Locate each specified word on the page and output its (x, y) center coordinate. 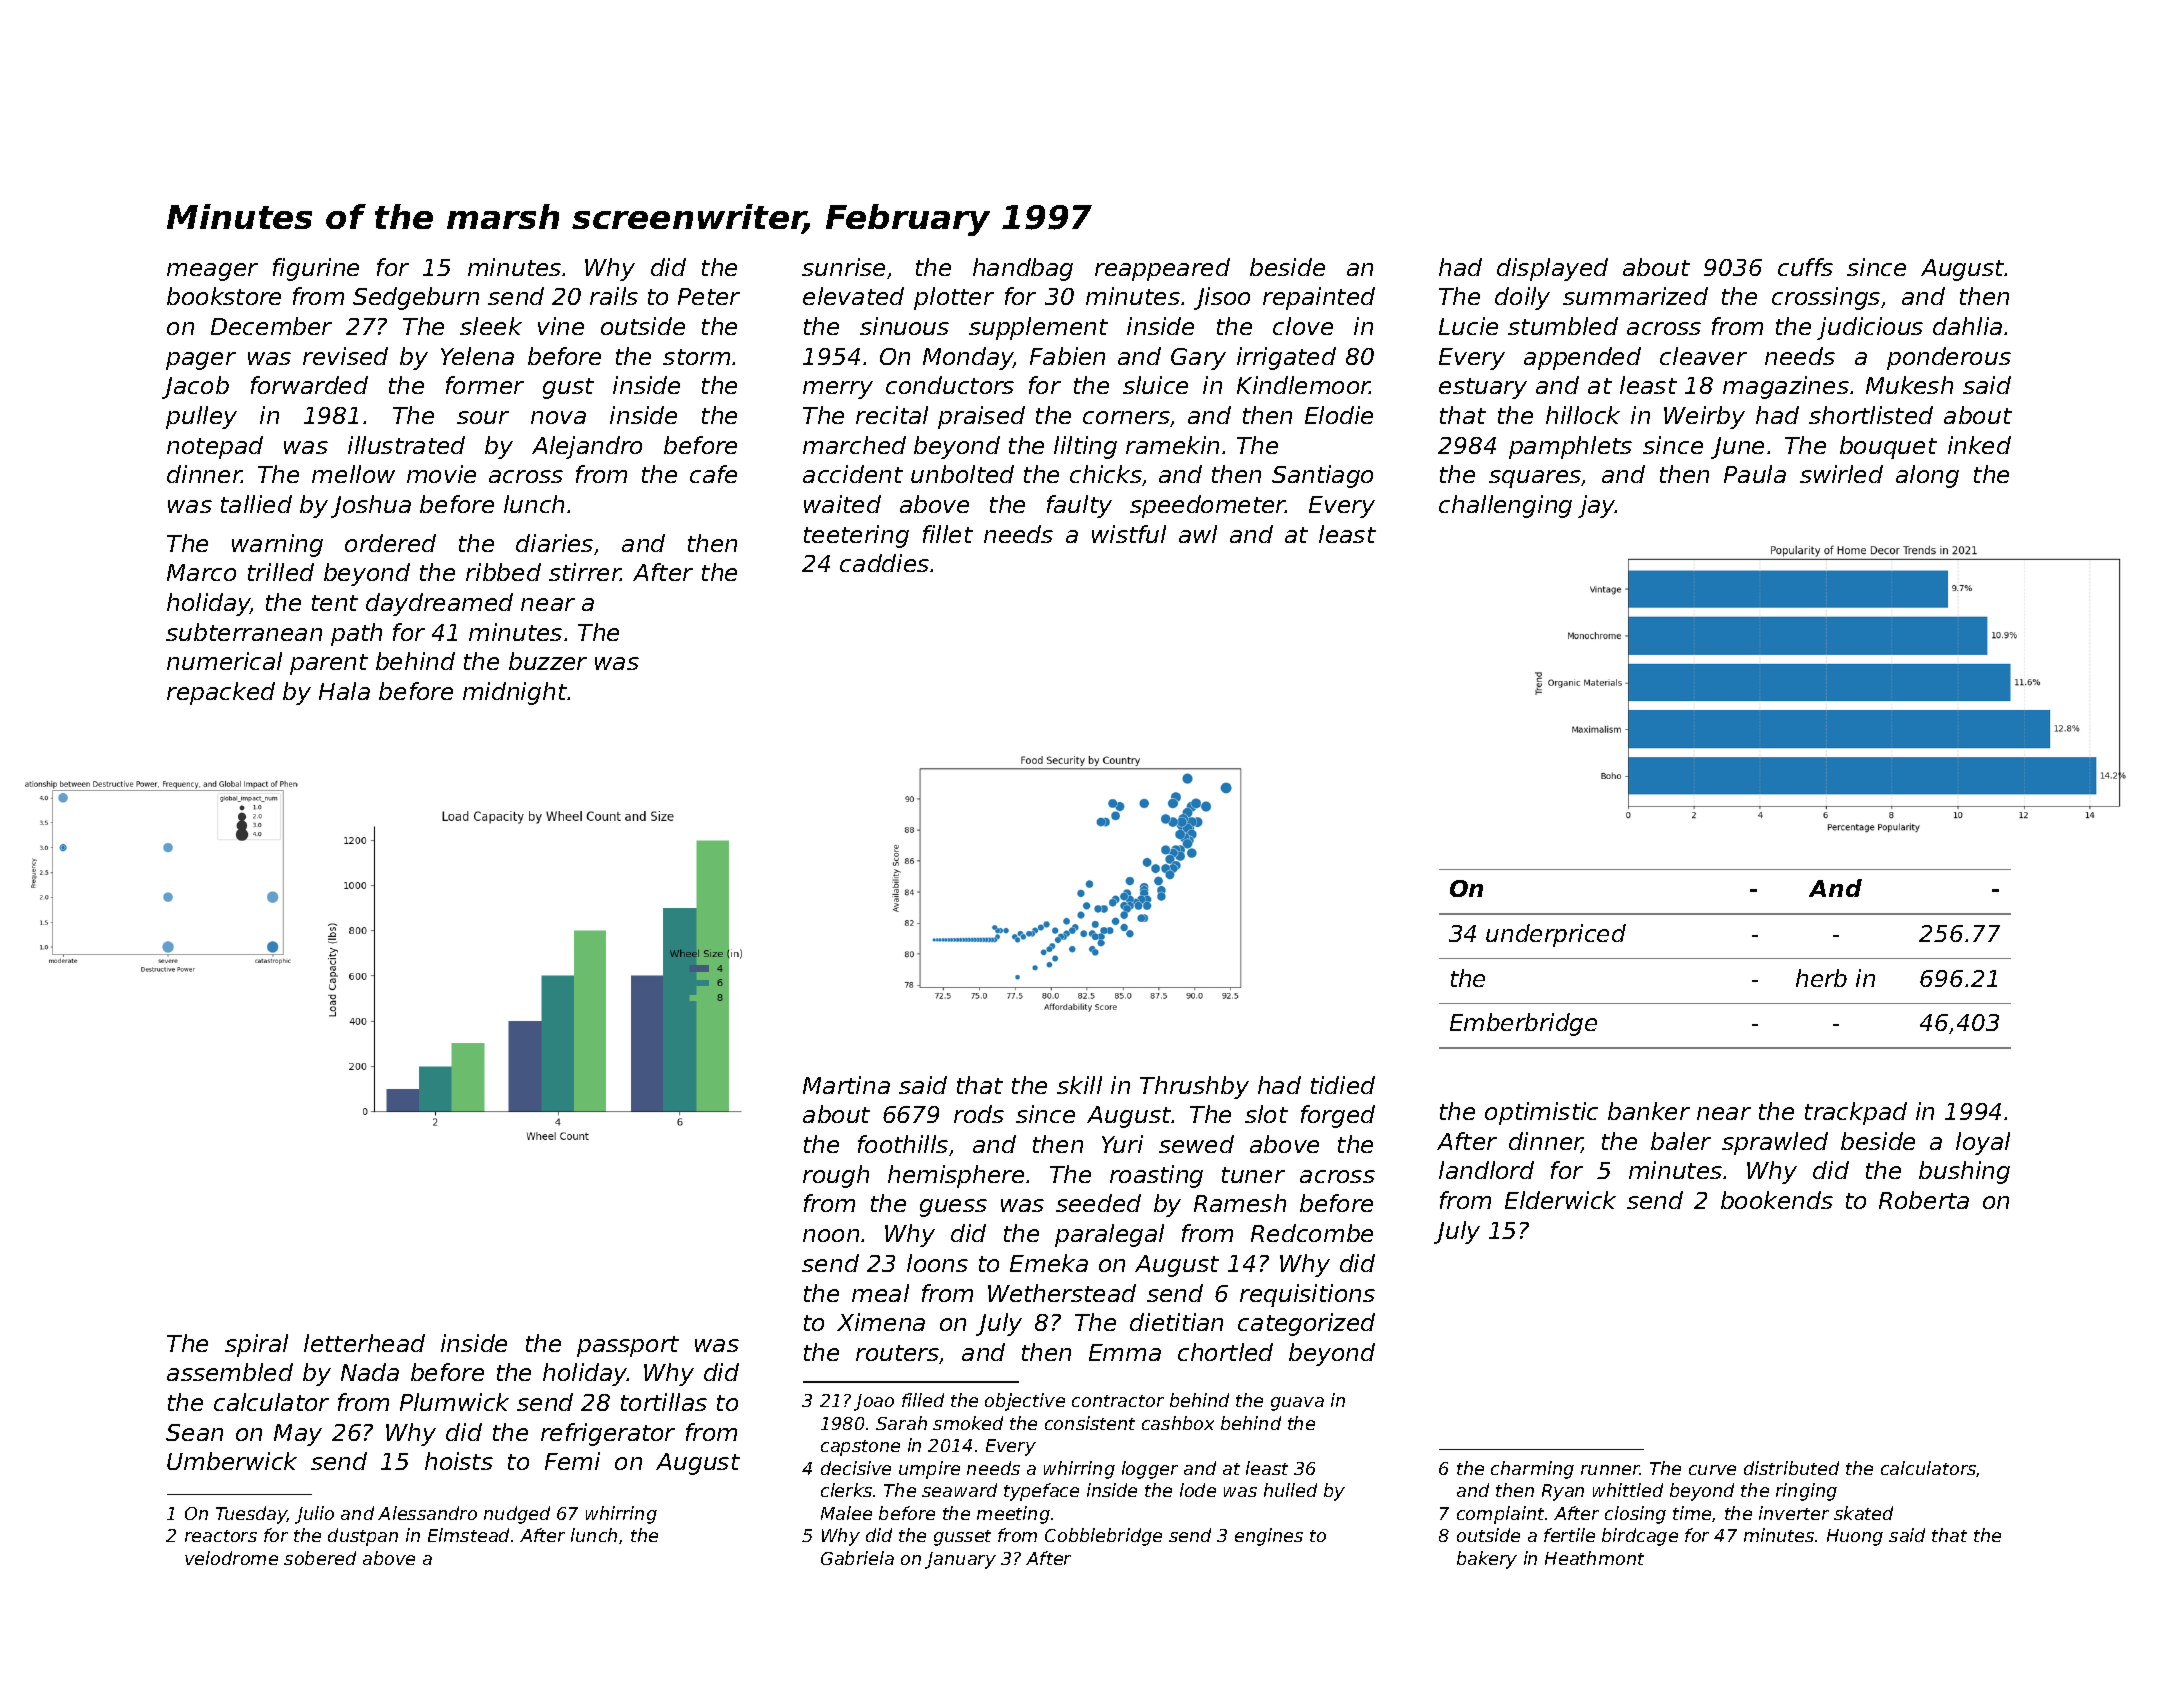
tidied (1343, 1085)
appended (1582, 358)
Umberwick (232, 1461)
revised (345, 356)
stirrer (585, 572)
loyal (1983, 1143)
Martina (846, 1085)
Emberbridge (1523, 1024)
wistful (1129, 534)
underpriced (1556, 935)
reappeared (1162, 269)
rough (836, 1176)
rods (979, 1114)
